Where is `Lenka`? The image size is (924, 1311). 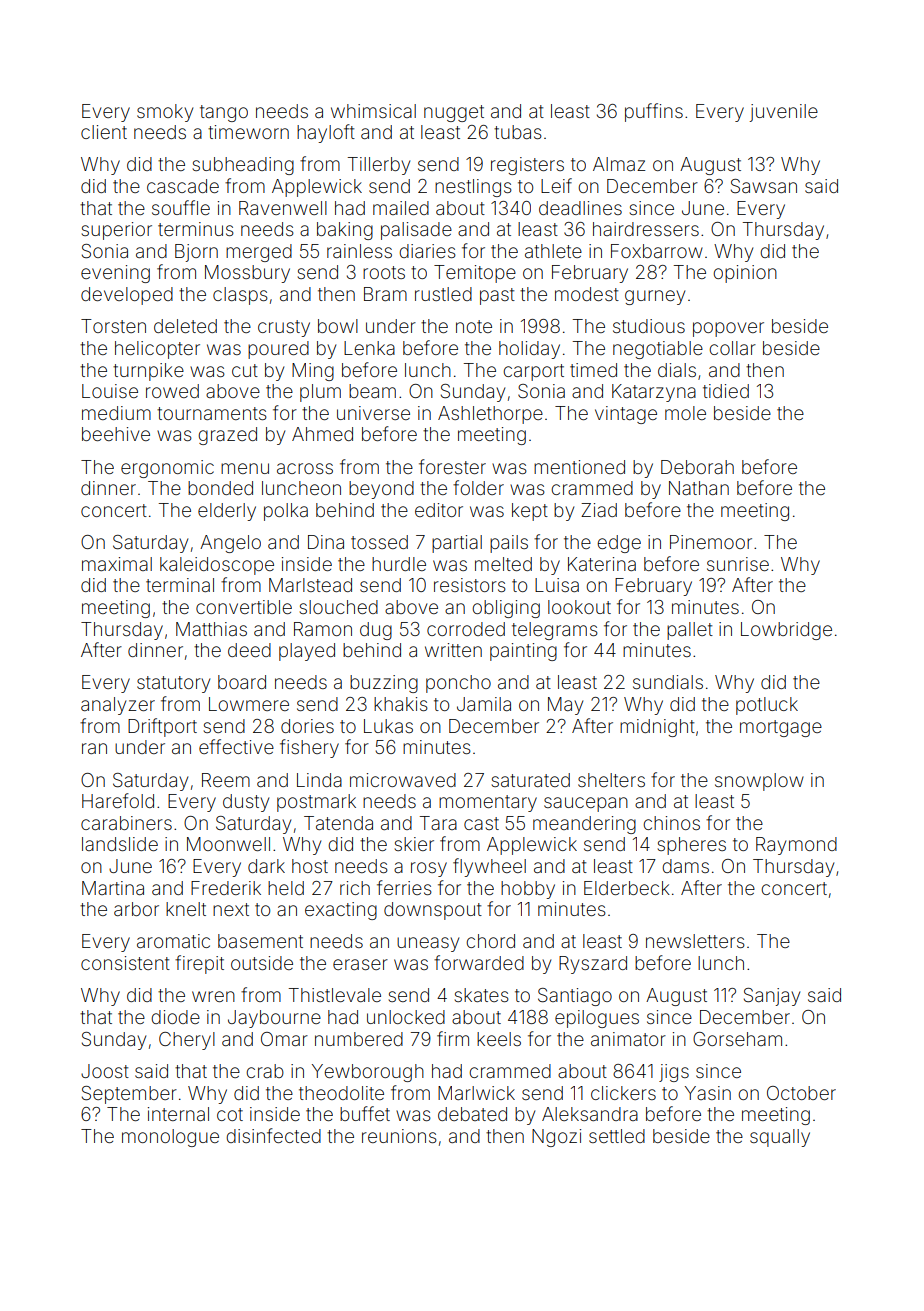
Lenka is located at coordinates (369, 348).
